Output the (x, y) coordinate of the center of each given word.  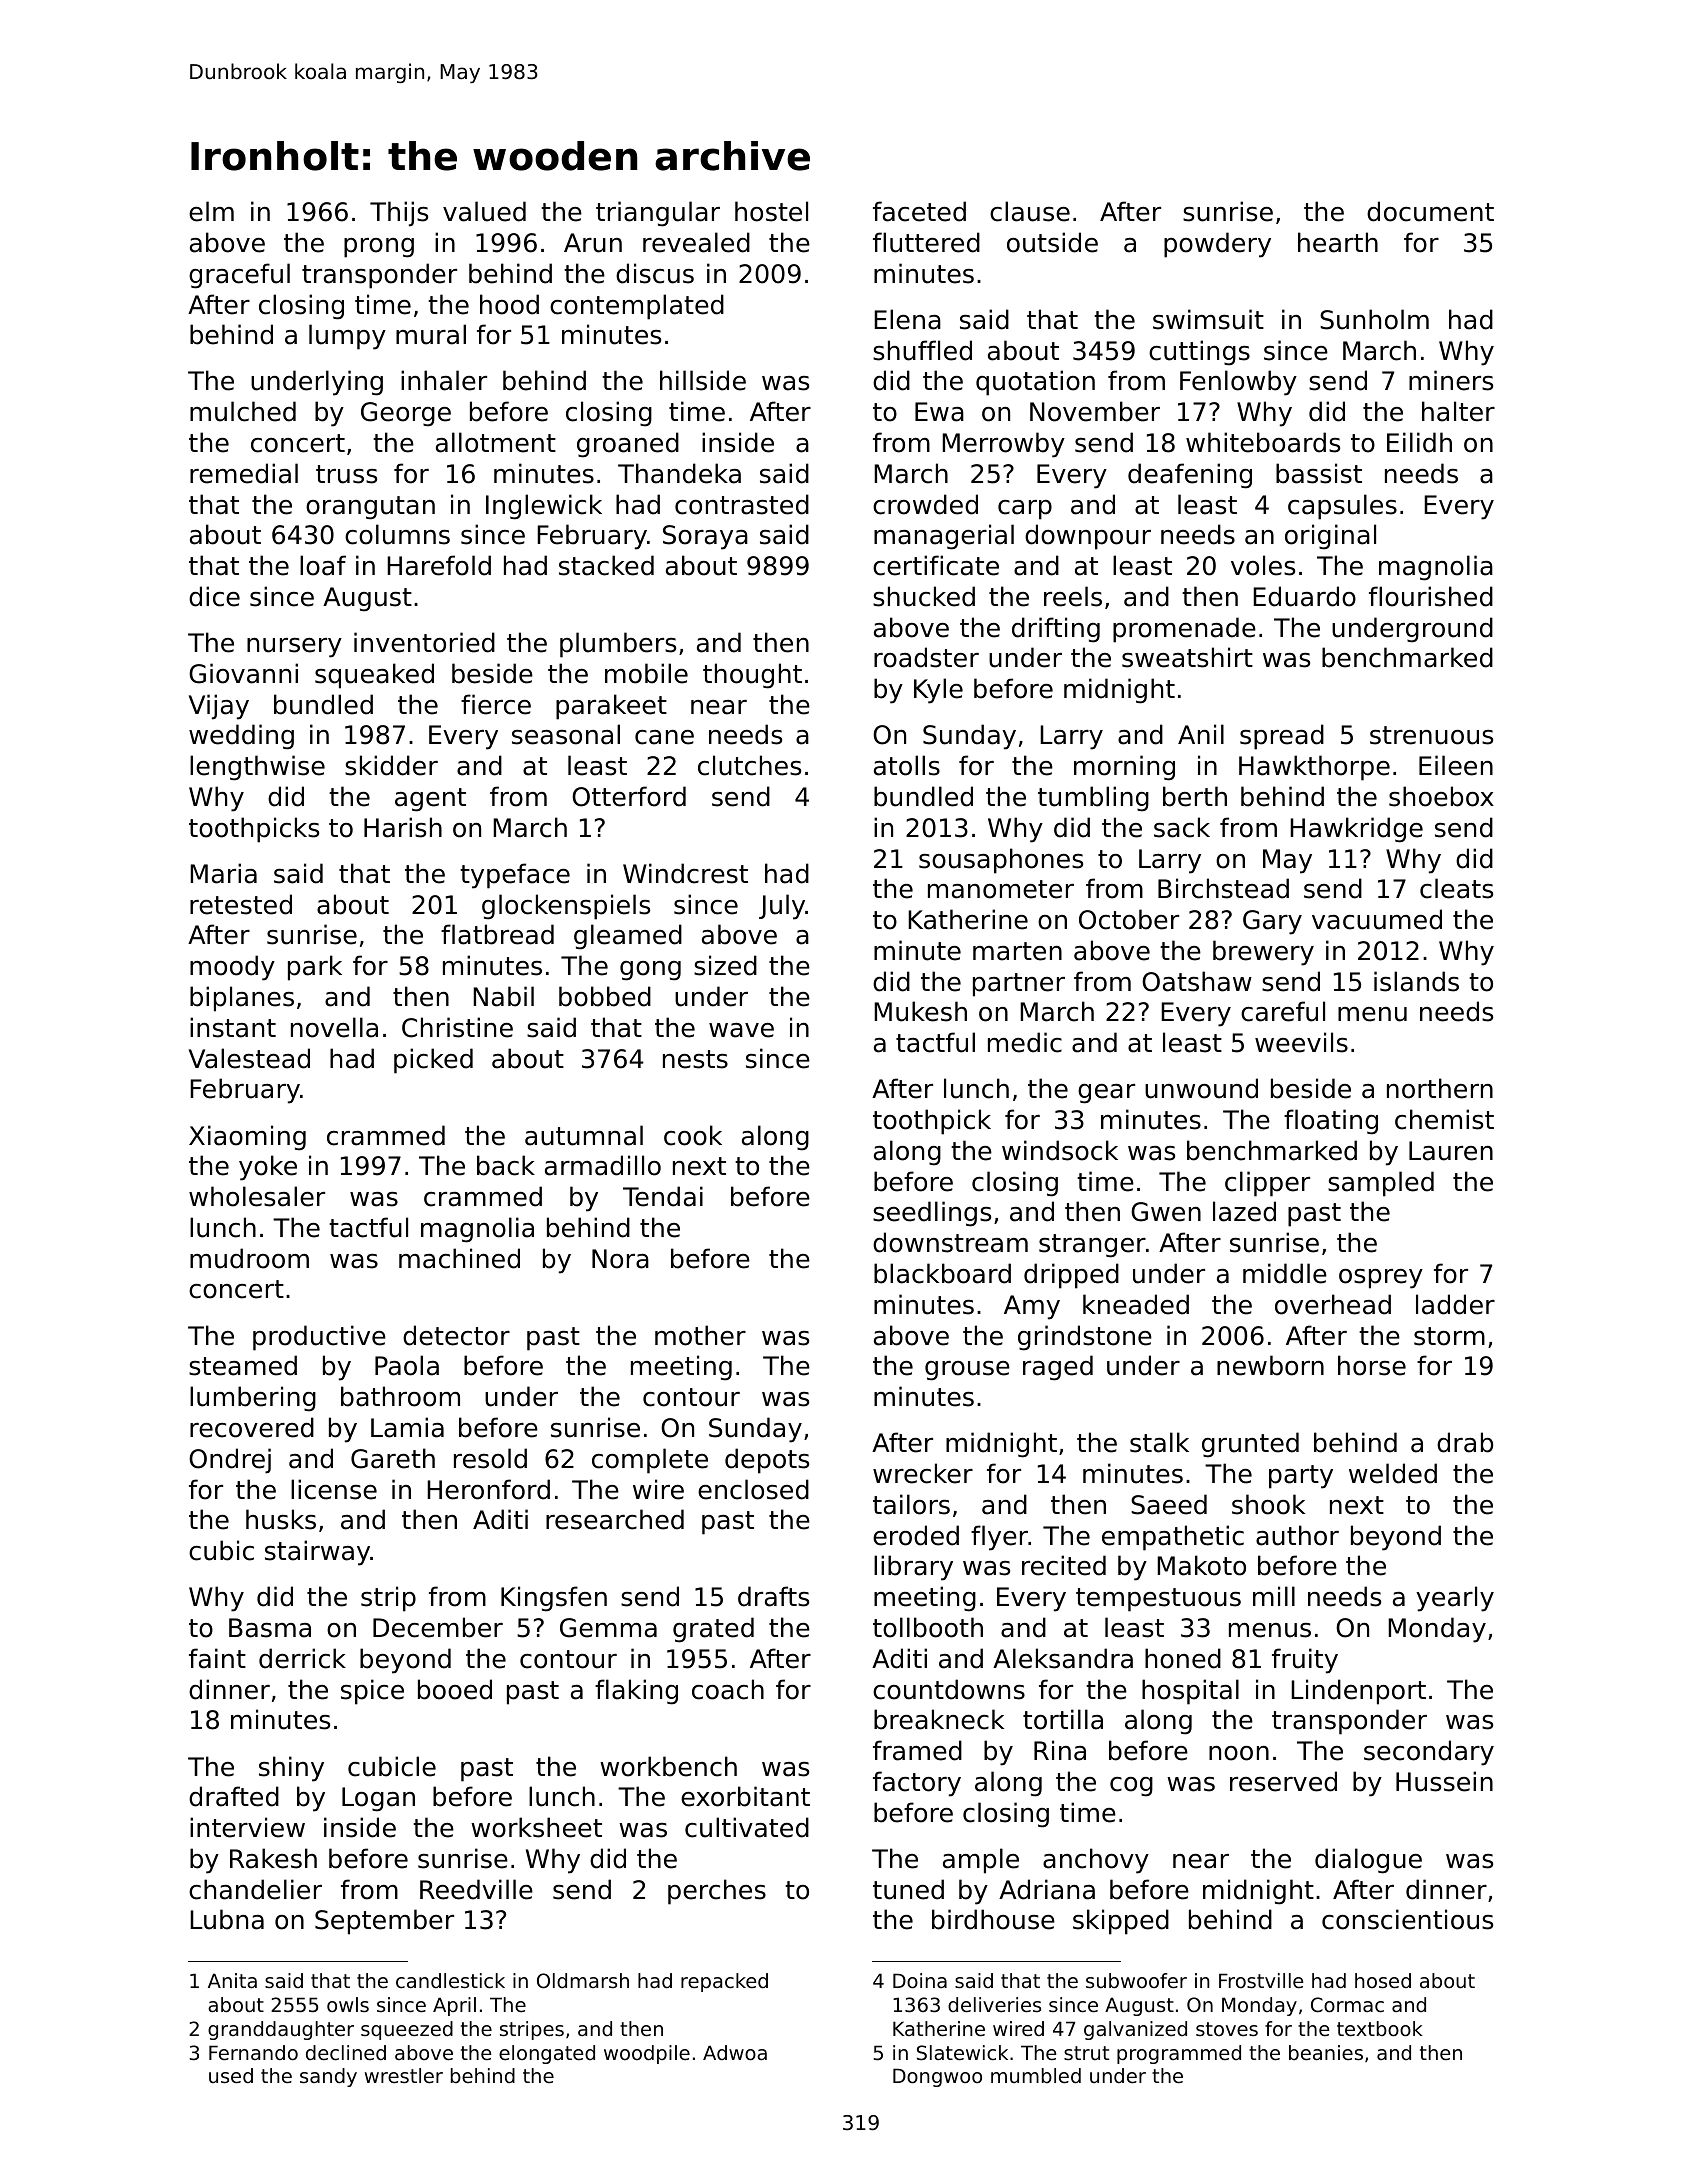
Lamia (407, 1427)
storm (1449, 1336)
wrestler (404, 2076)
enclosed (753, 1489)
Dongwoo (937, 2077)
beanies (1326, 2053)
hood (509, 304)
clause (1030, 211)
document (1430, 211)
